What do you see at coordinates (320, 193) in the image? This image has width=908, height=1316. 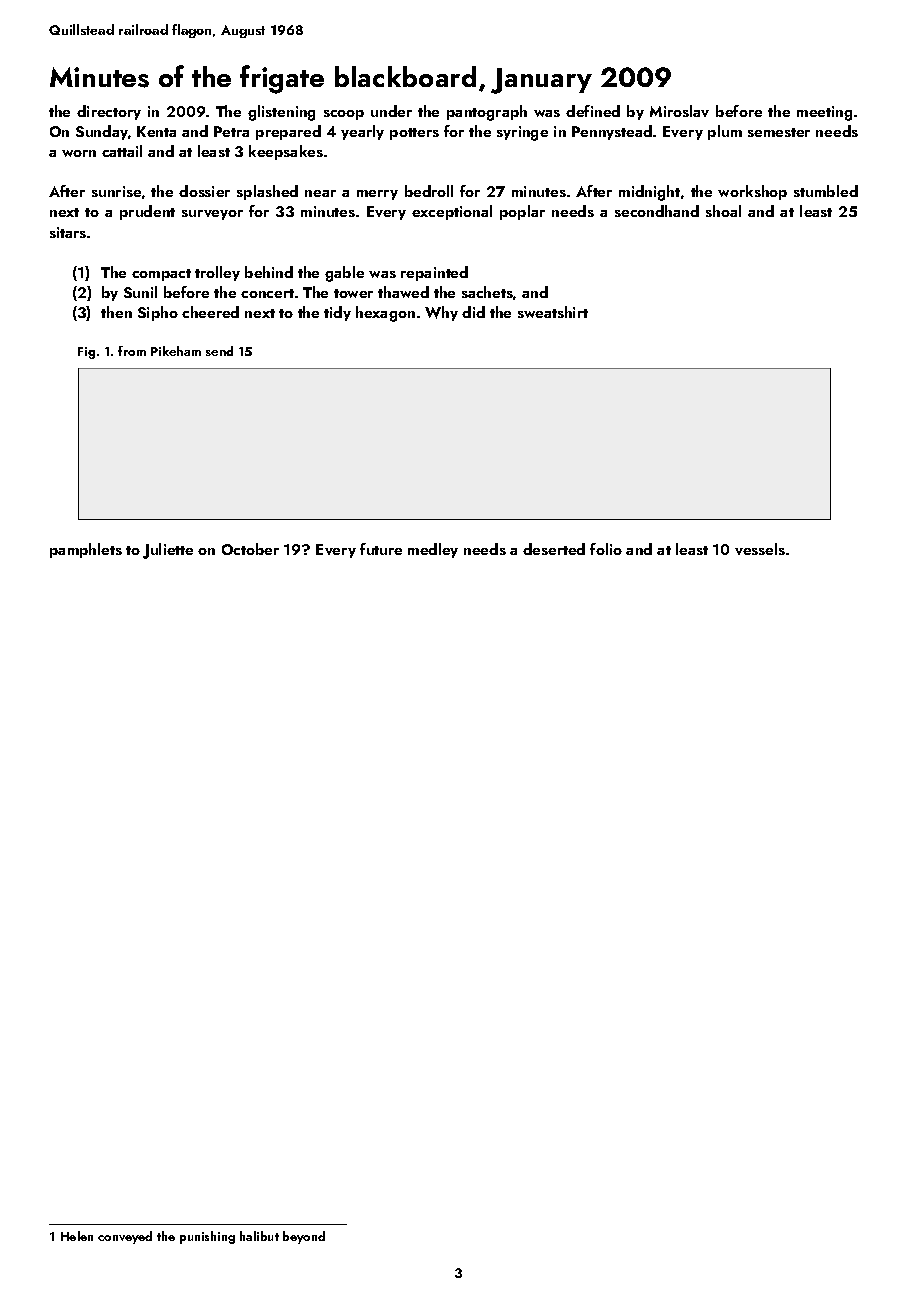 I see `near` at bounding box center [320, 193].
